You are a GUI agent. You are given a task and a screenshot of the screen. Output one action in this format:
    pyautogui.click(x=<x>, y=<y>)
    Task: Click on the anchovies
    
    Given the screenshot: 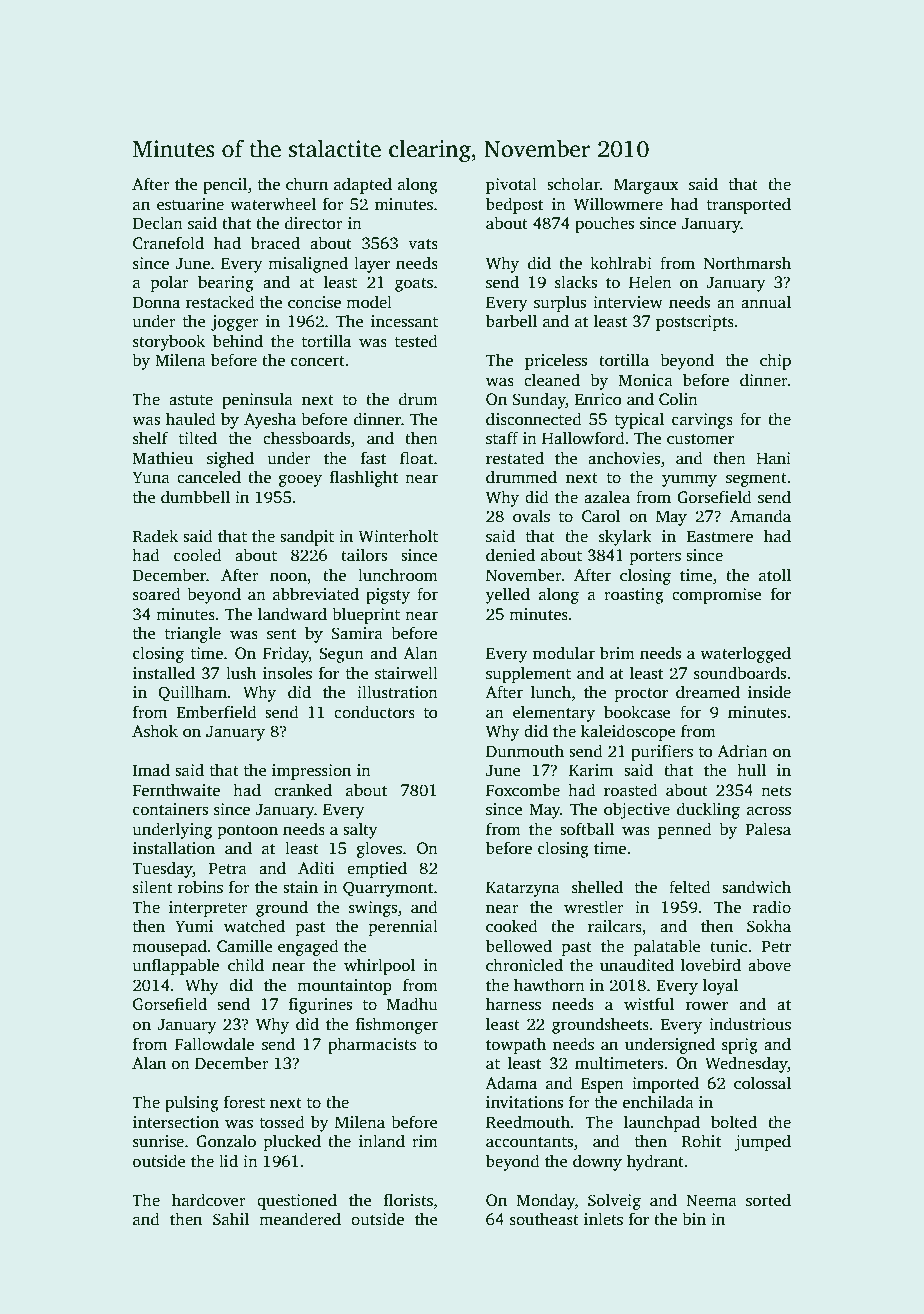 What is the action you would take?
    pyautogui.click(x=624, y=458)
